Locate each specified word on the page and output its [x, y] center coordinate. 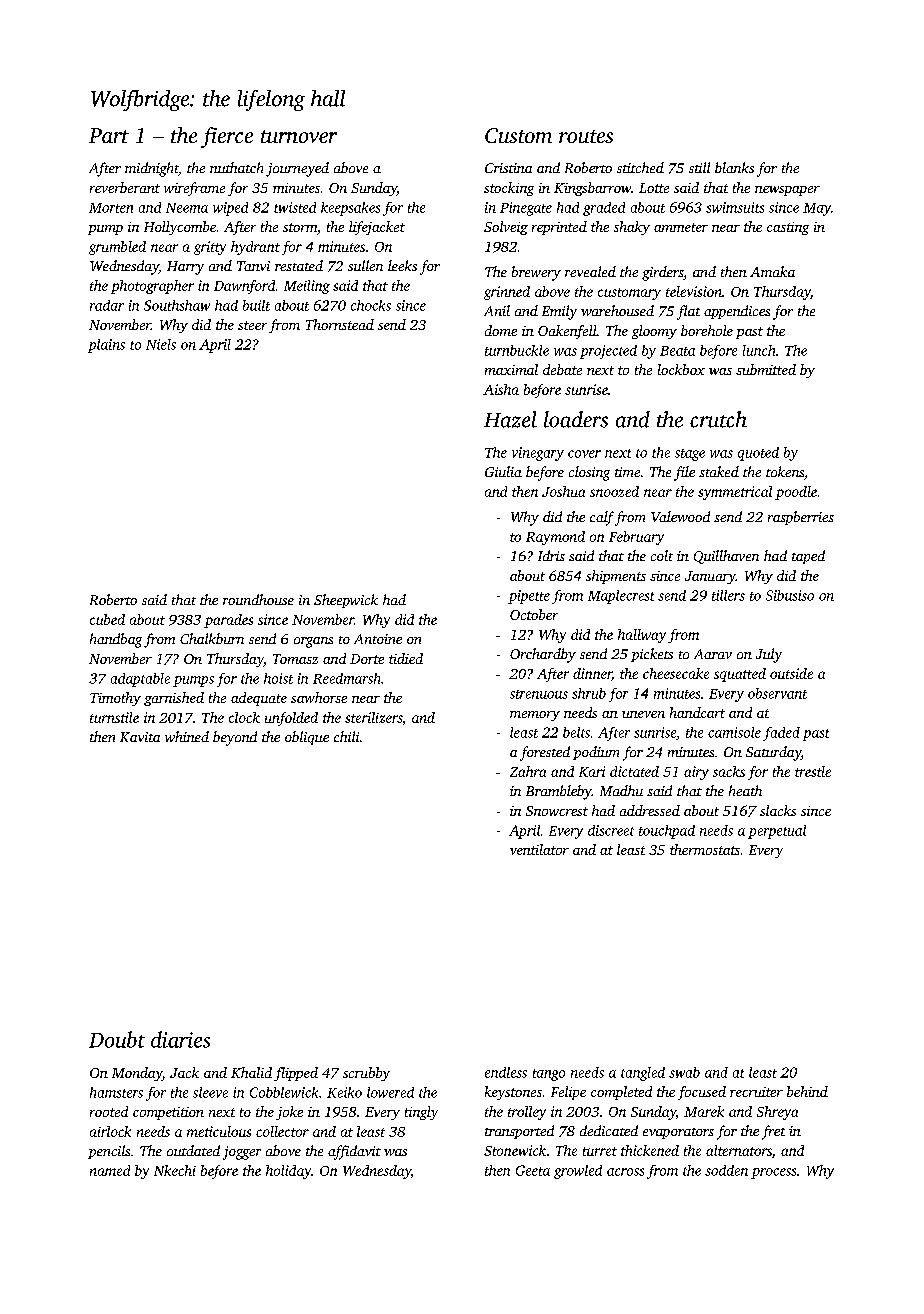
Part [109, 135]
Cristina [508, 168]
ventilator [539, 849]
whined [187, 736]
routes [586, 136]
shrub [589, 693]
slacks [778, 810]
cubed [107, 619]
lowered [390, 1092]
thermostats [705, 849]
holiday [288, 1172]
